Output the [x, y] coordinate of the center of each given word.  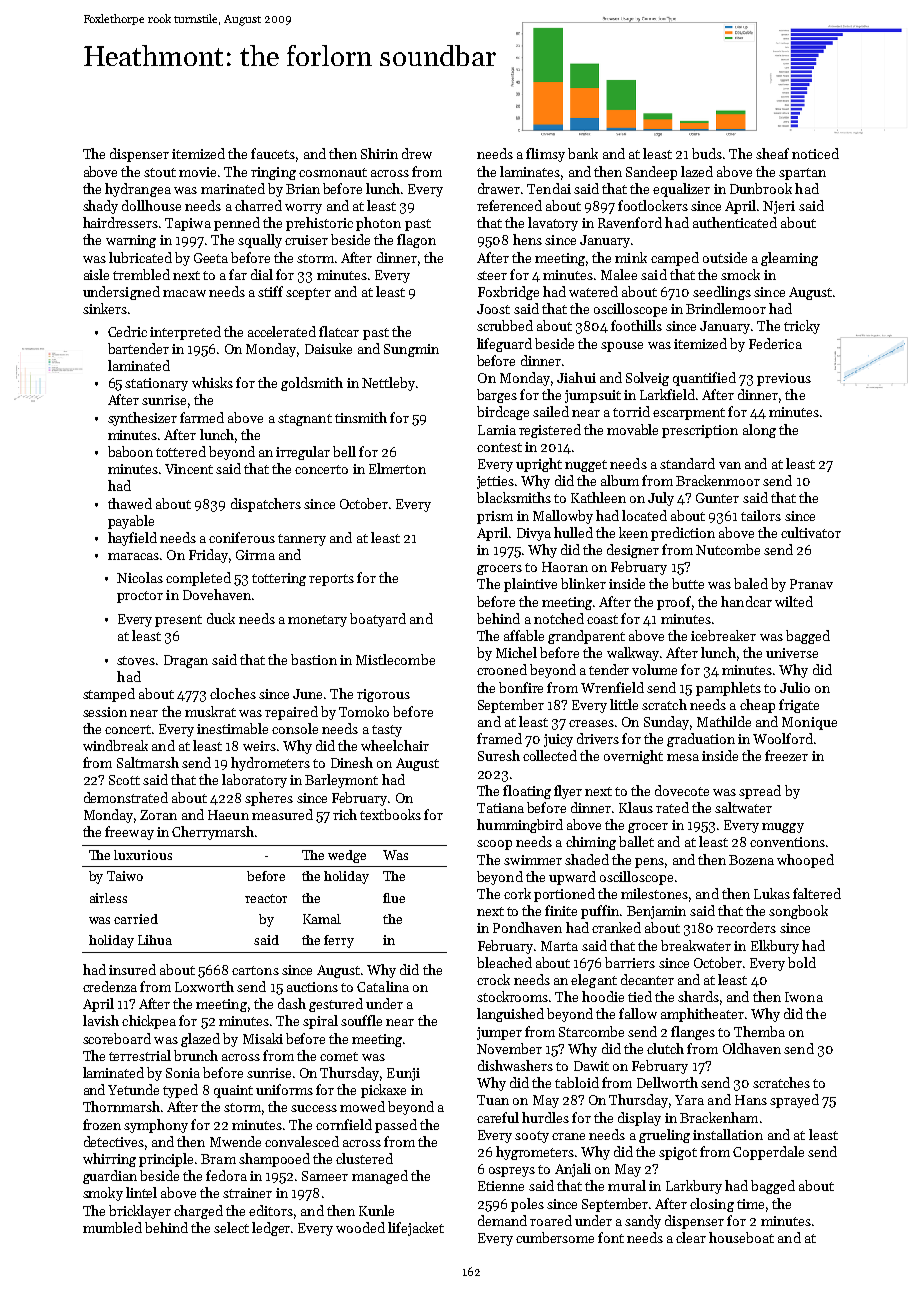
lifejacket [416, 1229]
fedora [226, 1175]
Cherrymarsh [213, 833]
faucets [273, 153]
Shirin [379, 153]
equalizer [681, 190]
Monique [809, 723]
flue [394, 898]
